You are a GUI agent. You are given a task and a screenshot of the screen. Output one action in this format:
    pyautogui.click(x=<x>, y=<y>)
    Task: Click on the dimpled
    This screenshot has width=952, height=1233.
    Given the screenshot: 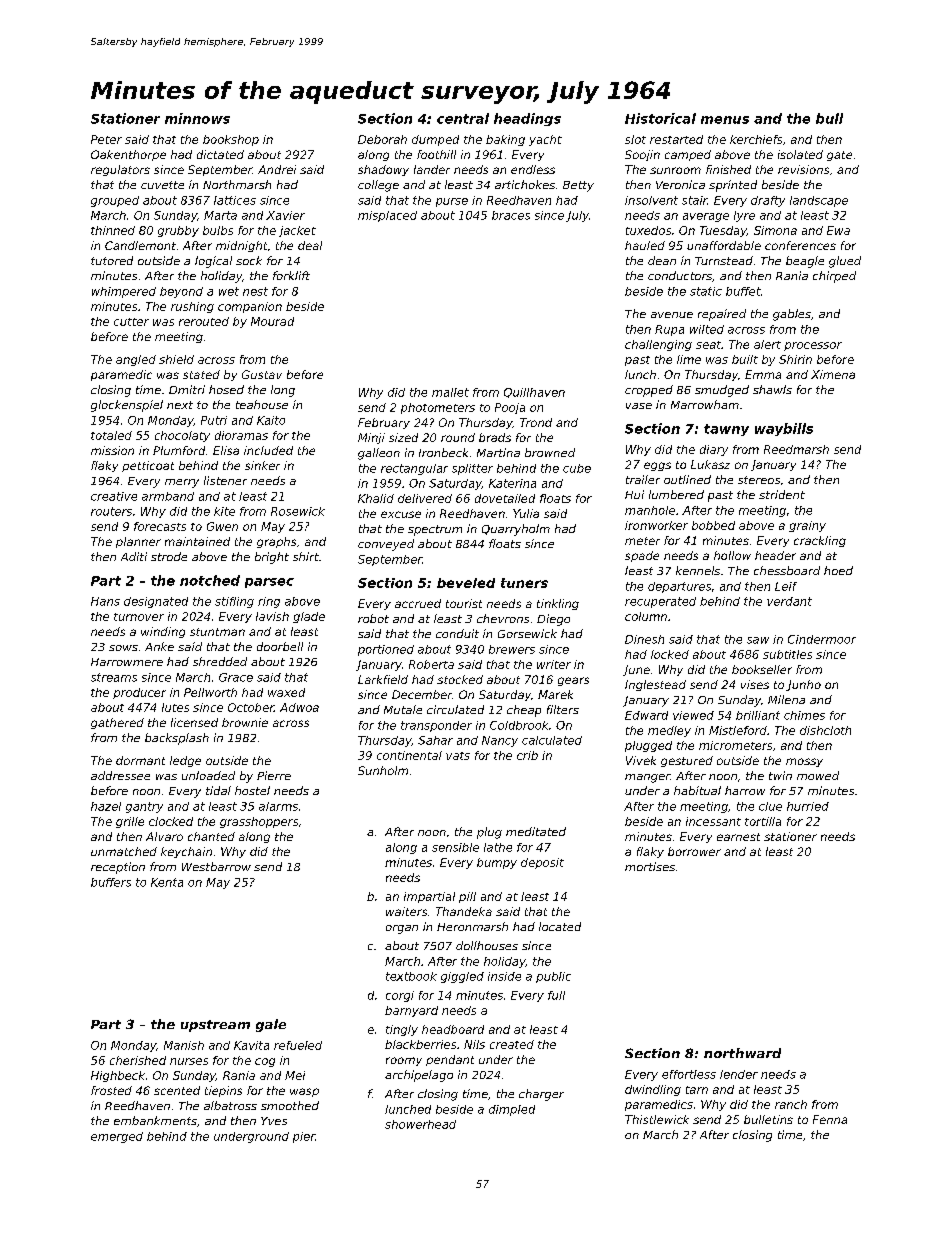 What is the action you would take?
    pyautogui.click(x=512, y=1110)
